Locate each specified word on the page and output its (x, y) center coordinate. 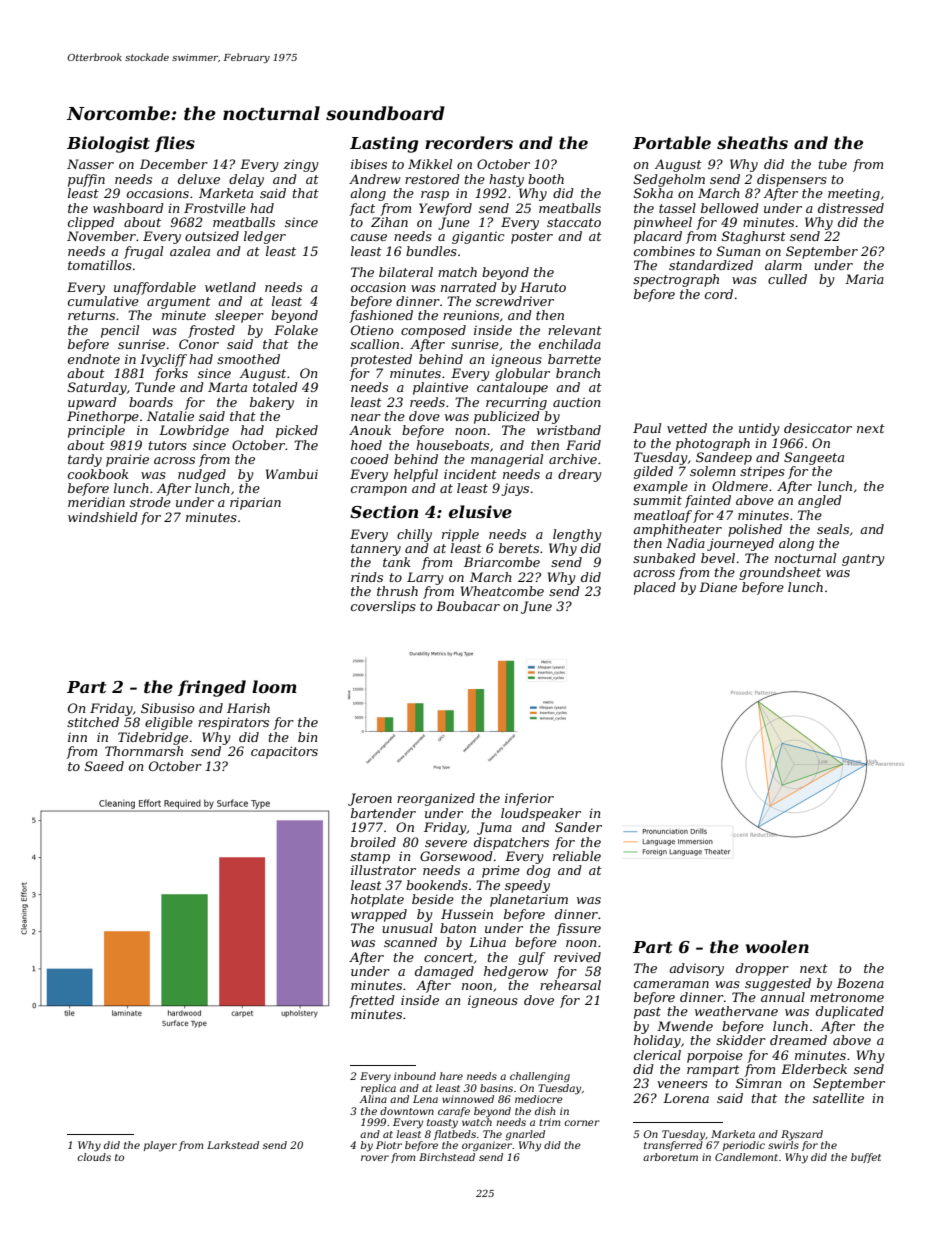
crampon (379, 491)
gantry (863, 560)
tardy (85, 460)
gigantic (478, 237)
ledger (265, 237)
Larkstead (233, 1145)
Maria (864, 279)
